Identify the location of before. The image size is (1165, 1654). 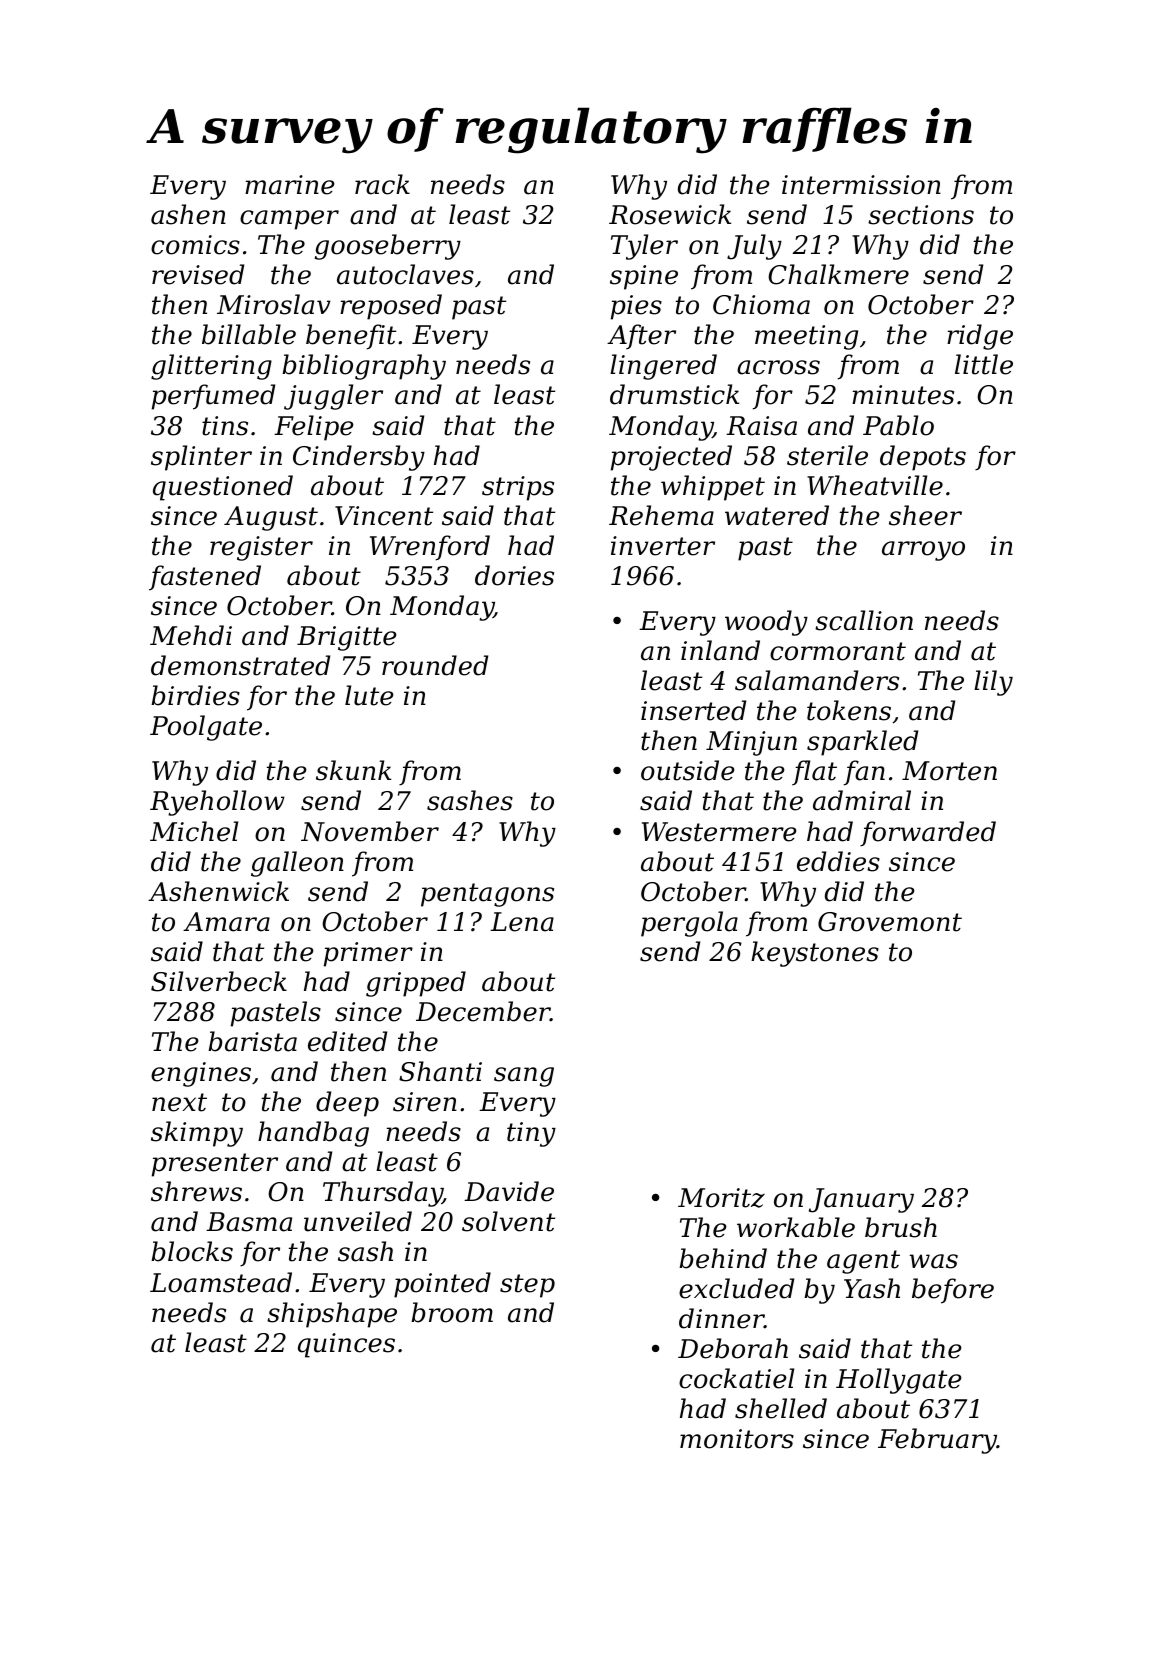
(953, 1291).
